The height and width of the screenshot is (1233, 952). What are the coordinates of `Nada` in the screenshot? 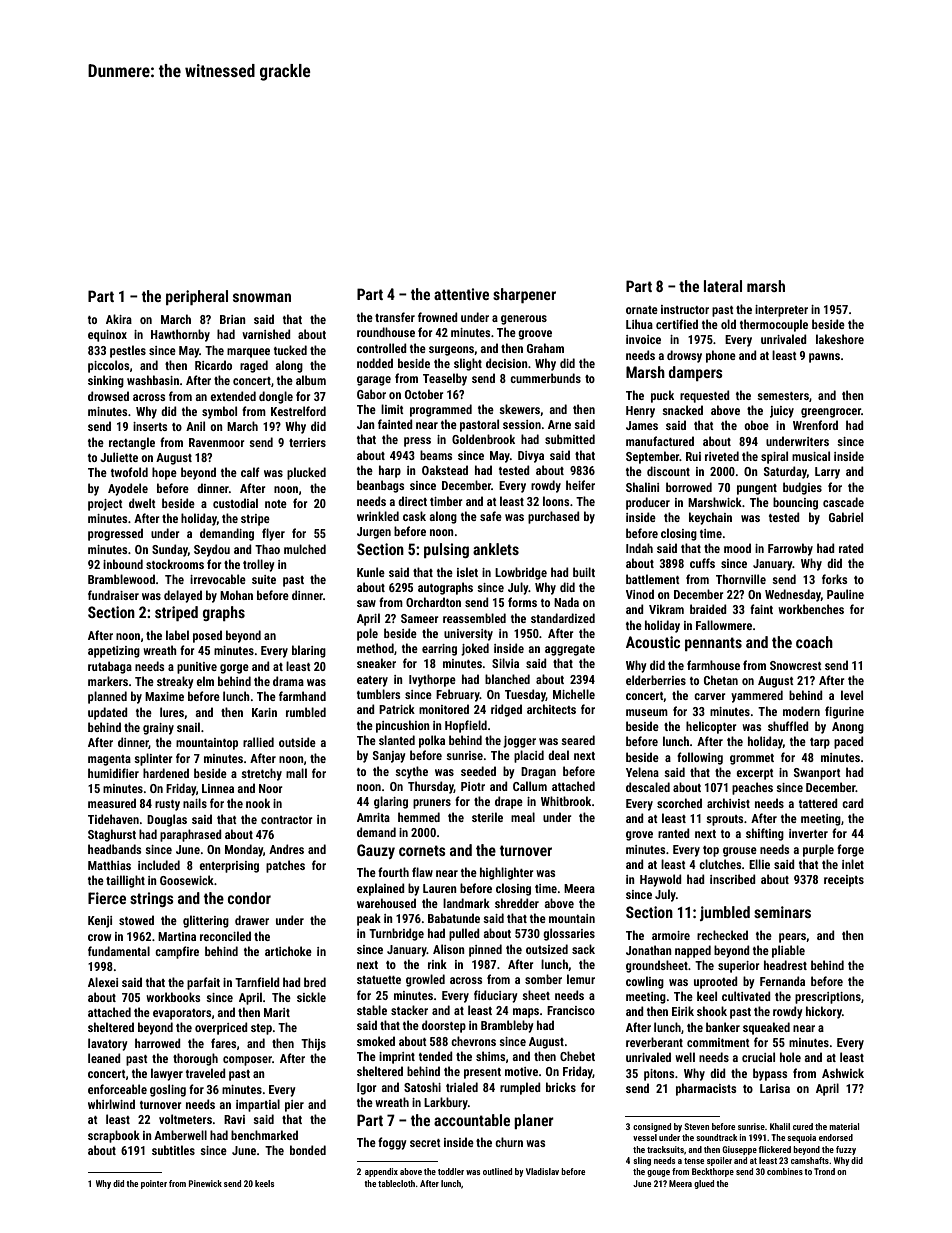 It's located at (566, 602).
